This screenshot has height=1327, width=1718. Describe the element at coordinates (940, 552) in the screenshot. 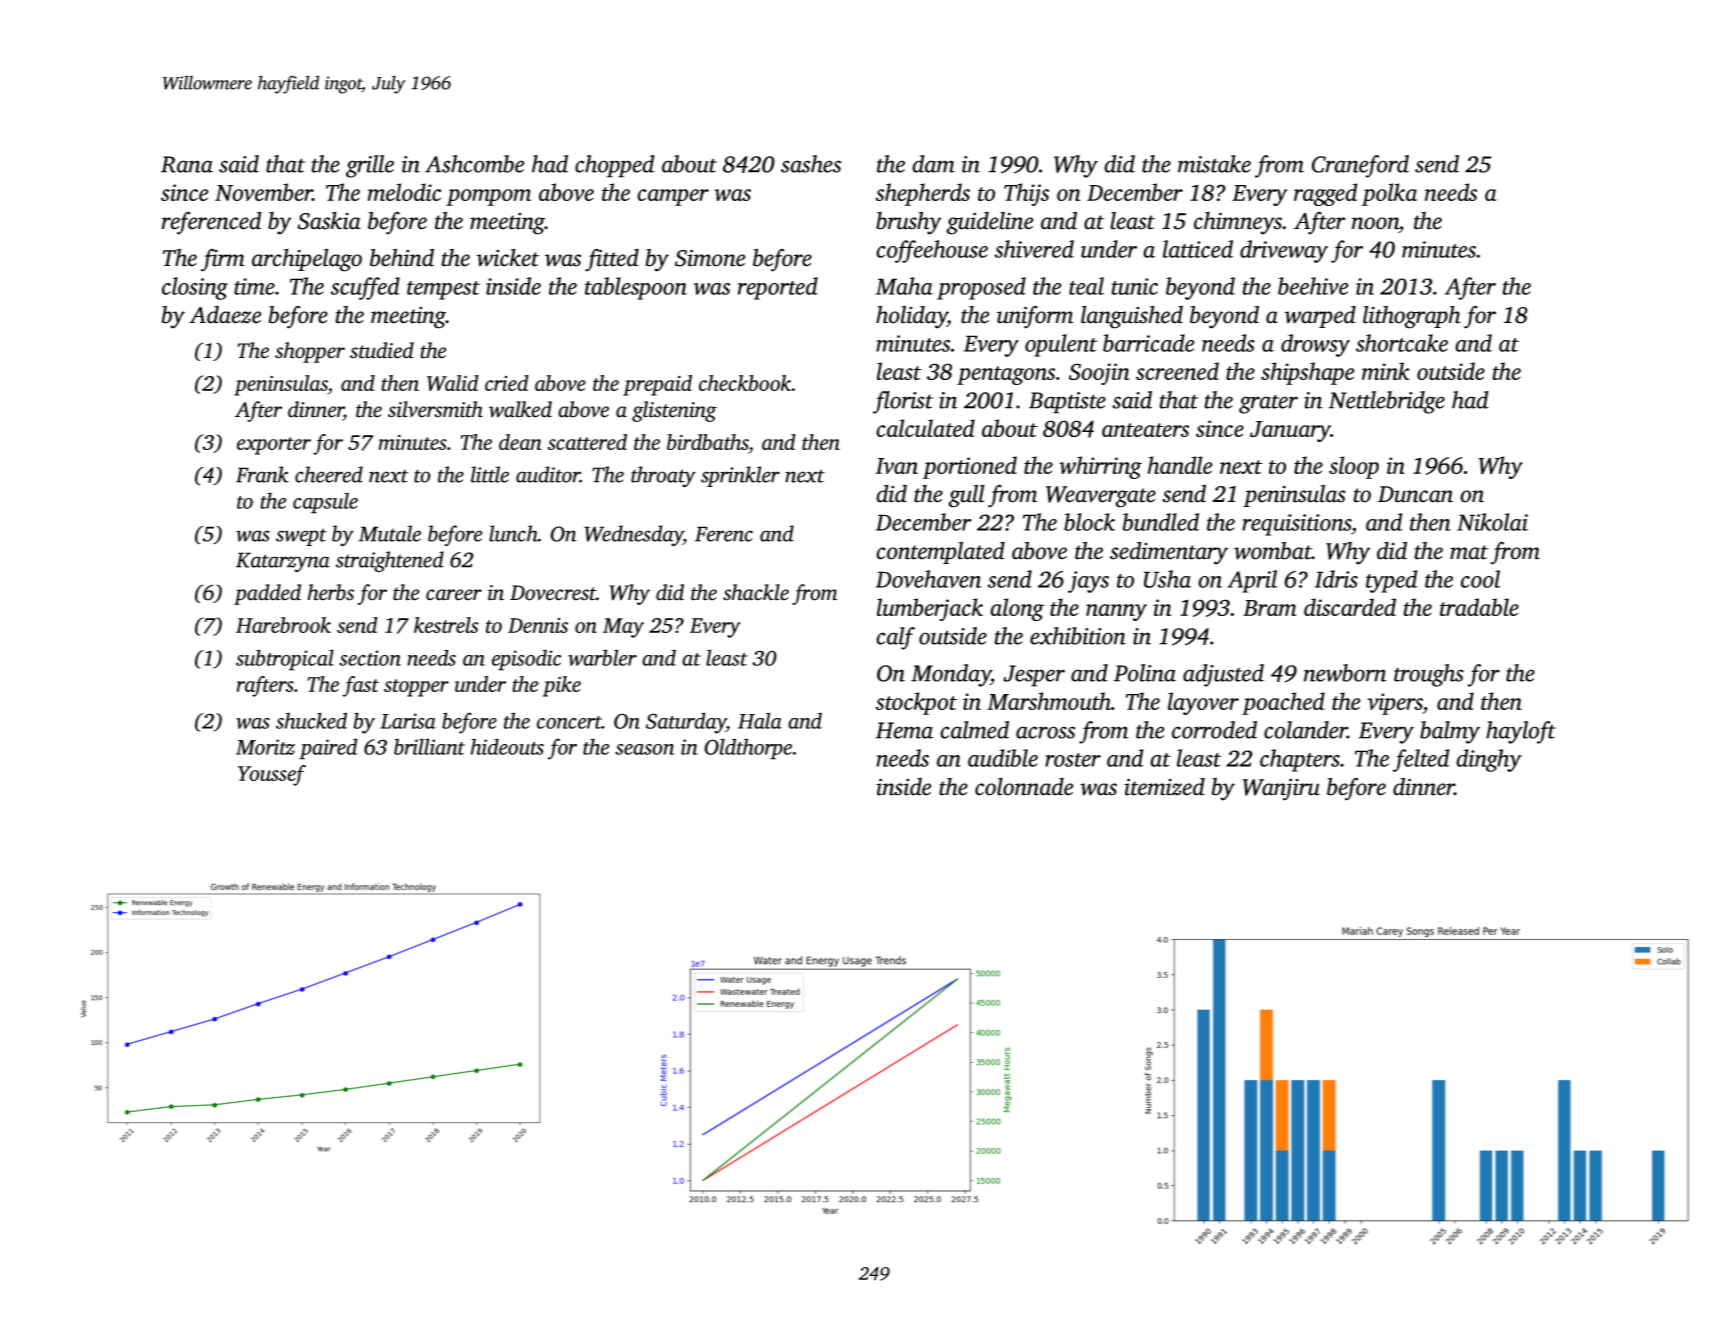

I see `contemplated` at that location.
